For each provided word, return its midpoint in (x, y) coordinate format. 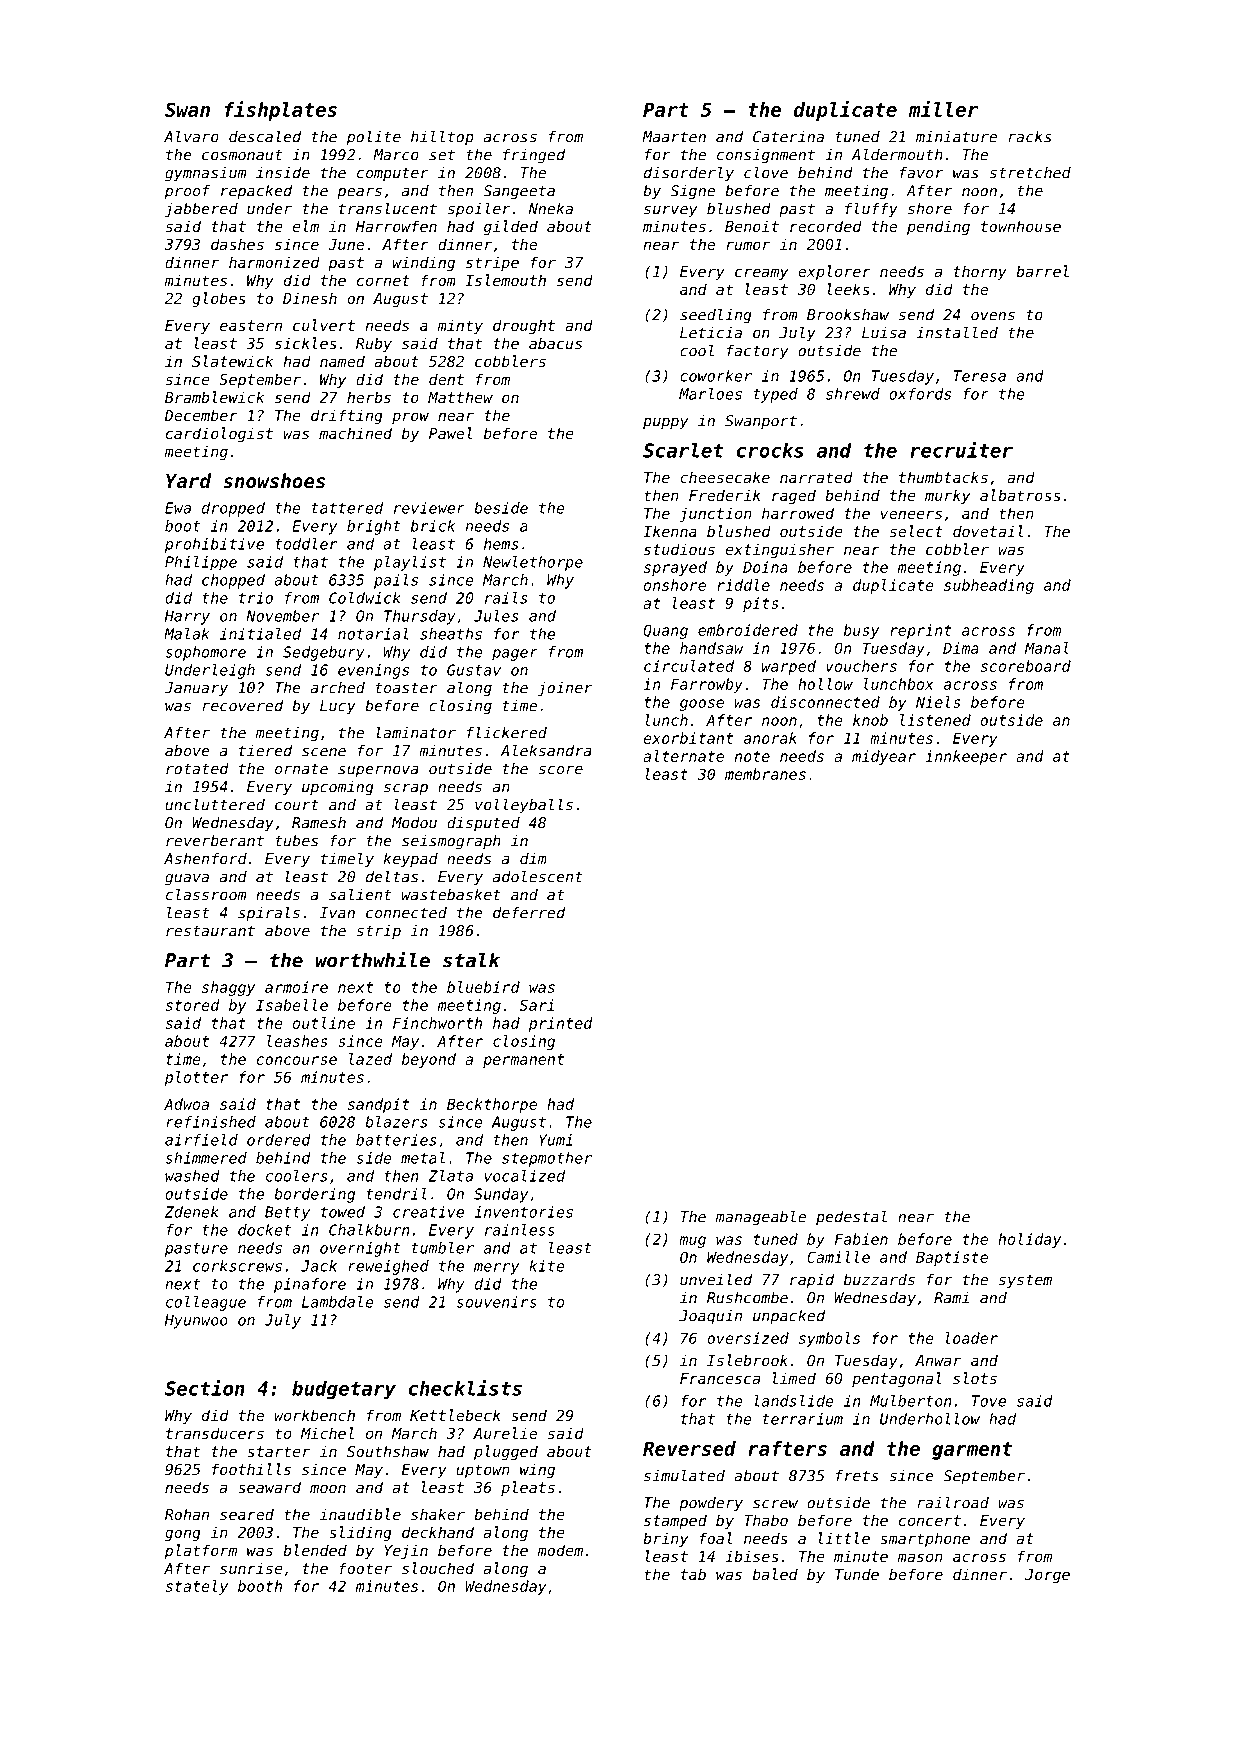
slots (975, 1378)
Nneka (551, 209)
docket (264, 1230)
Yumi (555, 1140)
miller (943, 109)
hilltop (442, 138)
